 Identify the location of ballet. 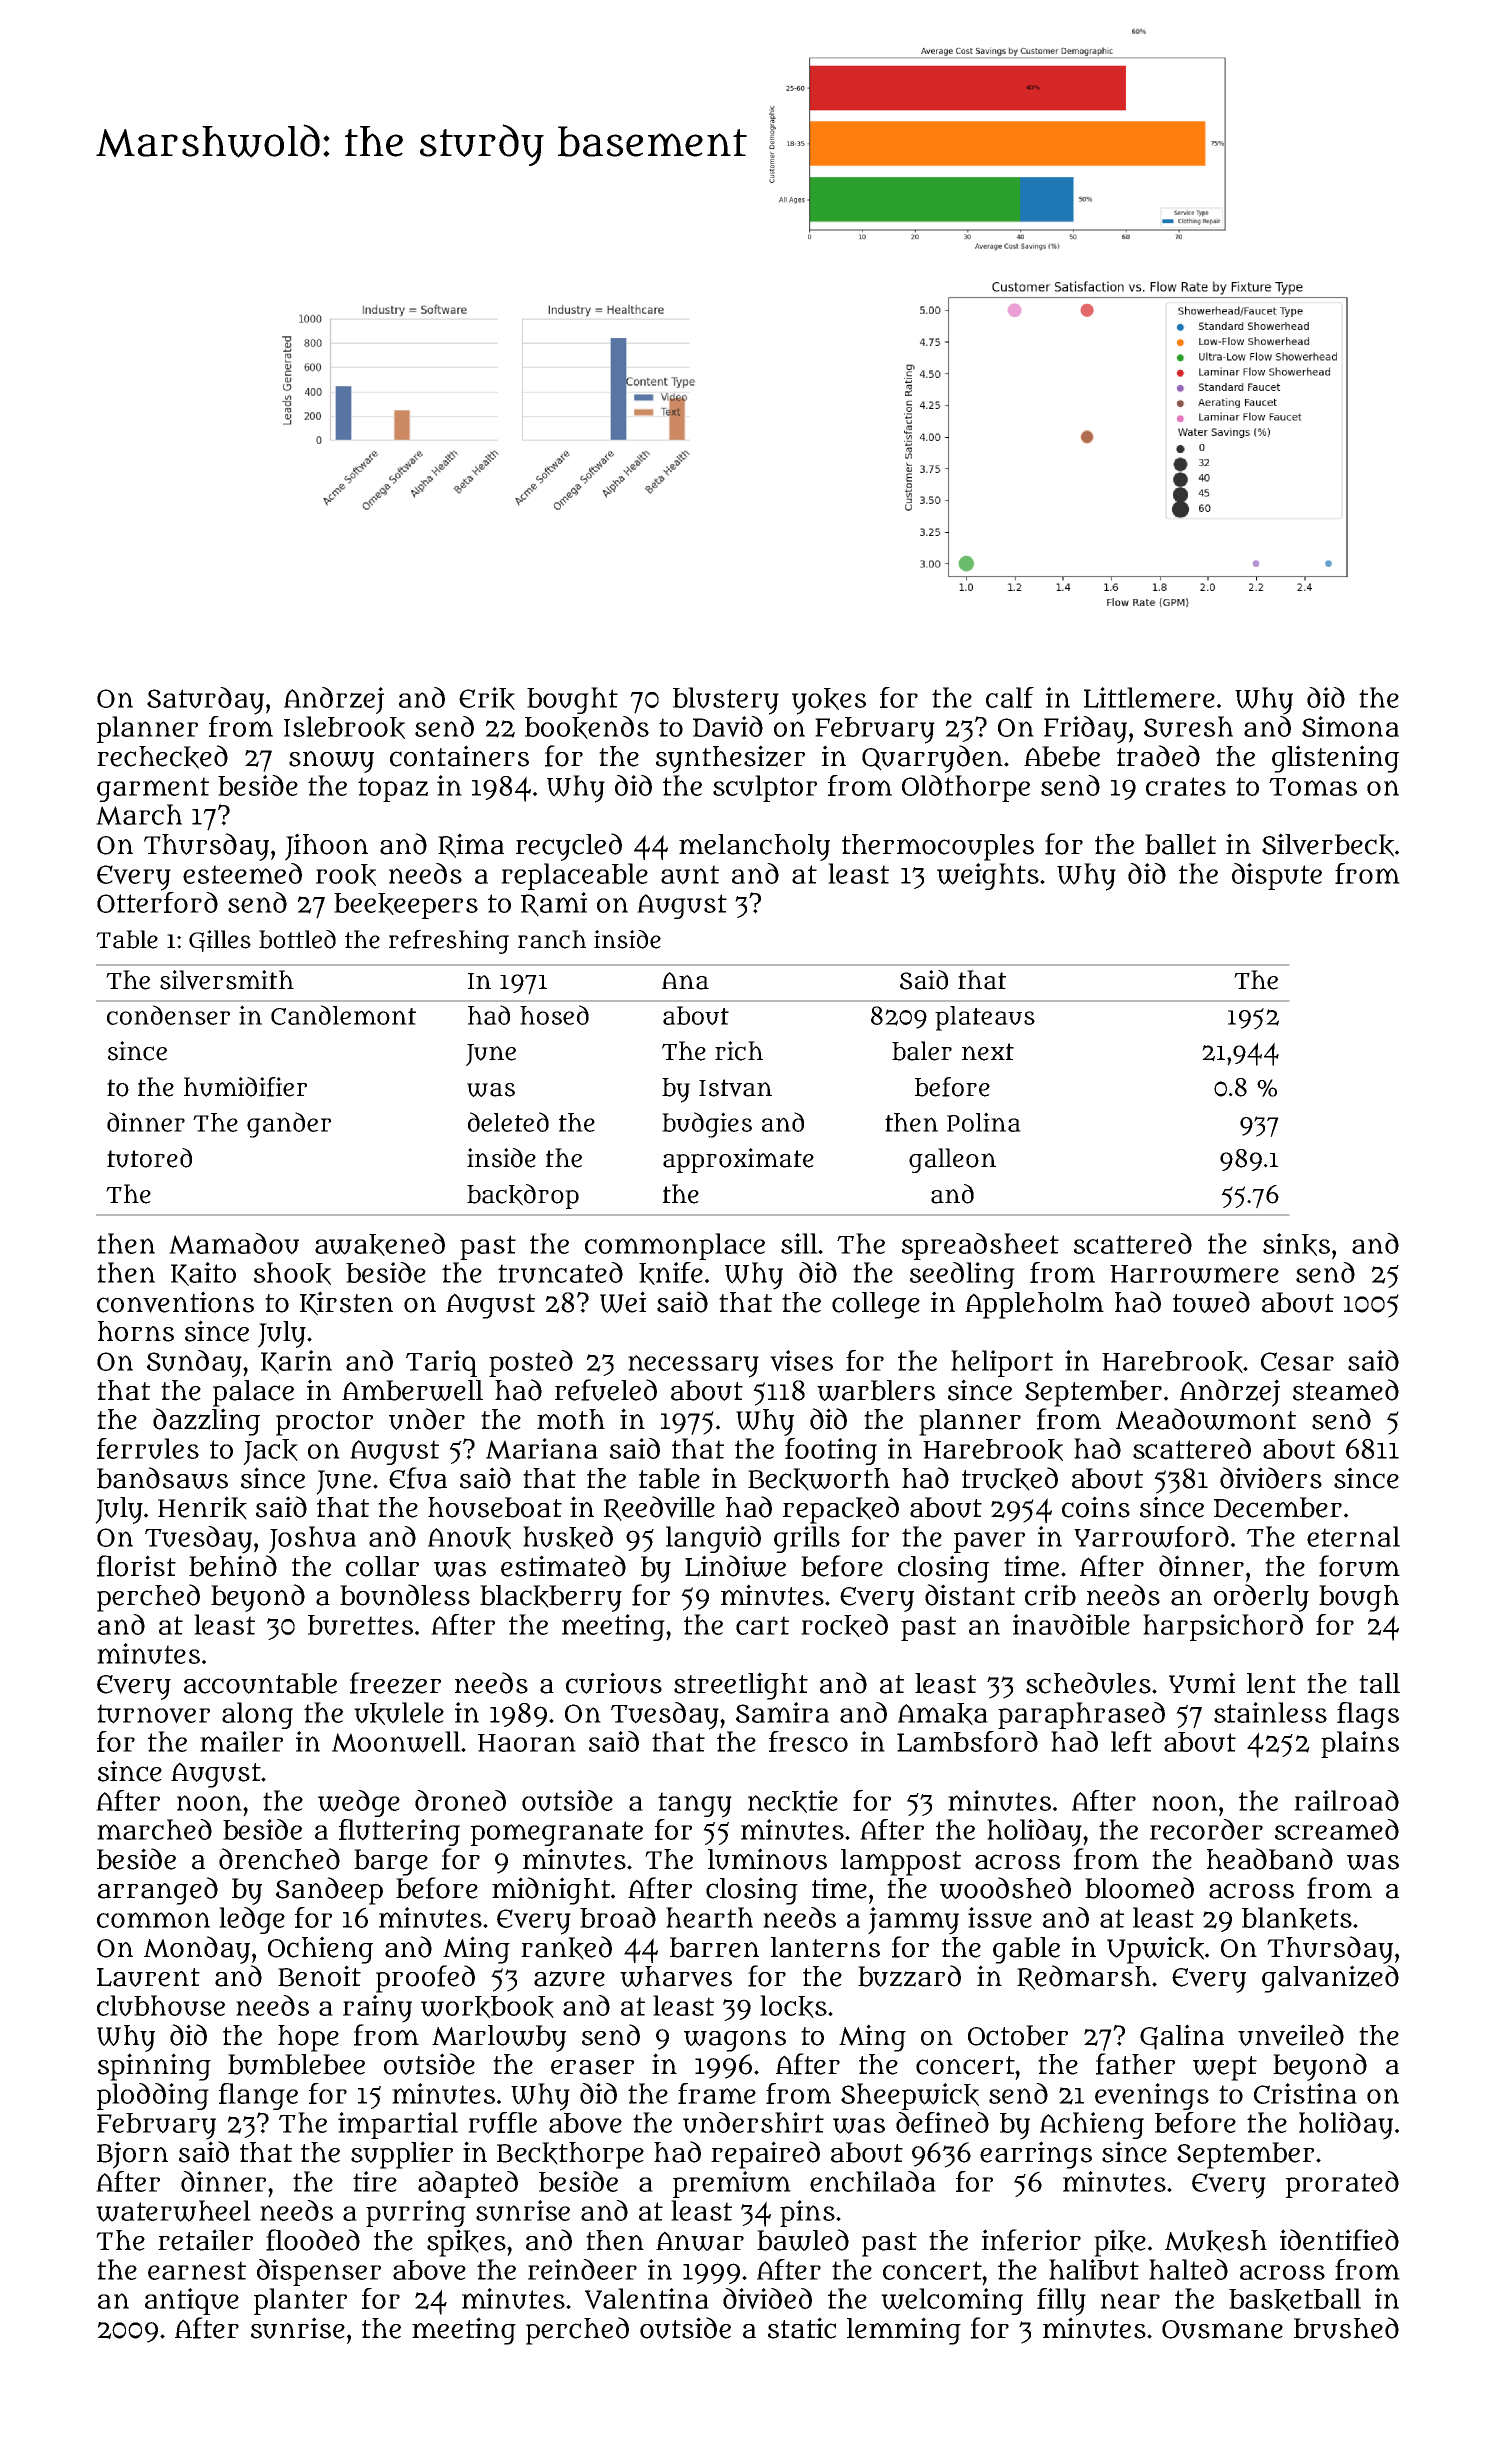
(1180, 844).
